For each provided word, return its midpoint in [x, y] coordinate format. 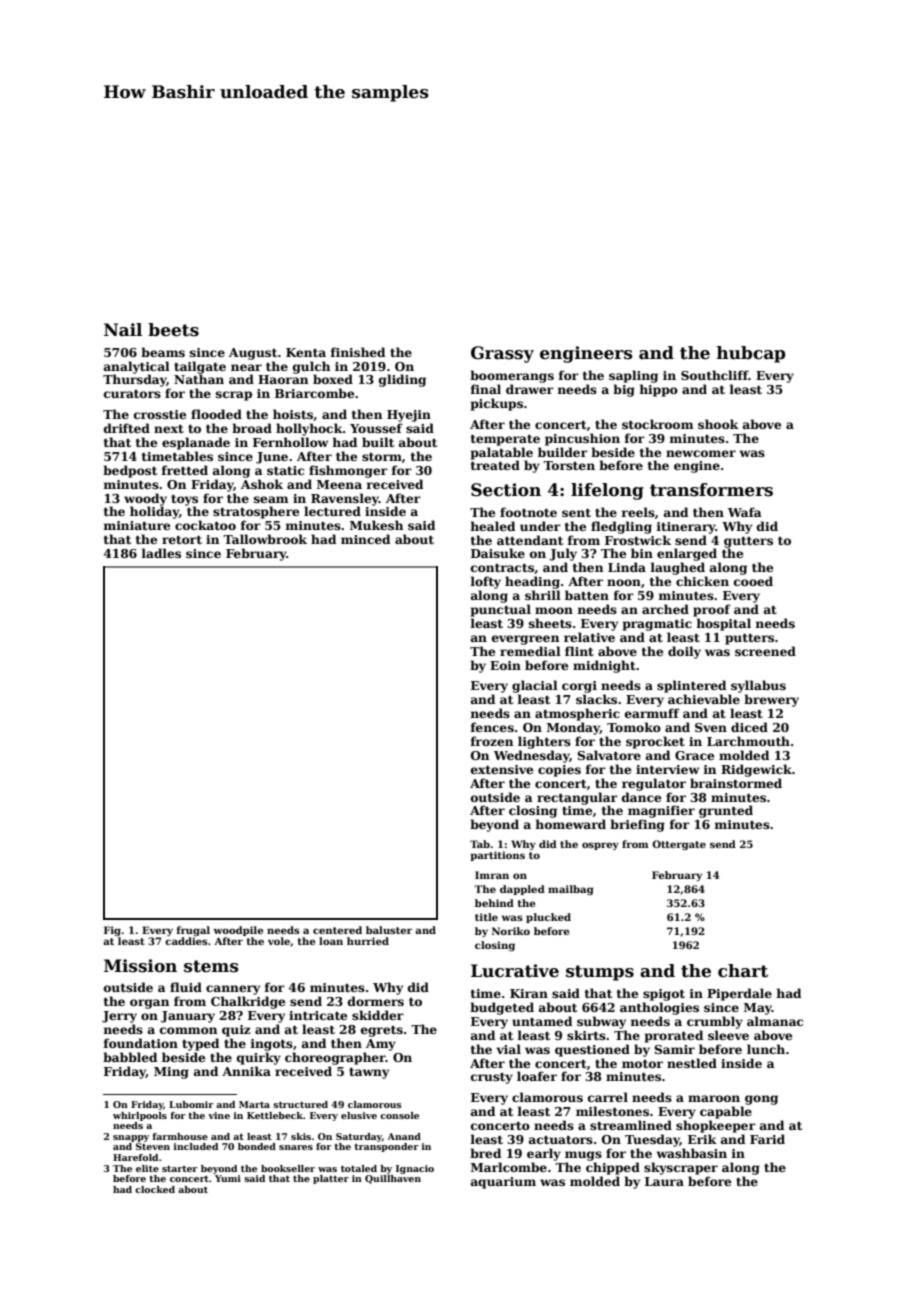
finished [358, 352]
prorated [674, 1036]
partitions [497, 856]
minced [365, 539]
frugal [193, 931]
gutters [748, 542]
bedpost [130, 471]
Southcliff [715, 375]
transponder [386, 1147]
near [246, 367]
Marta [254, 1104]
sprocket [655, 742]
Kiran [529, 993]
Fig [112, 931]
